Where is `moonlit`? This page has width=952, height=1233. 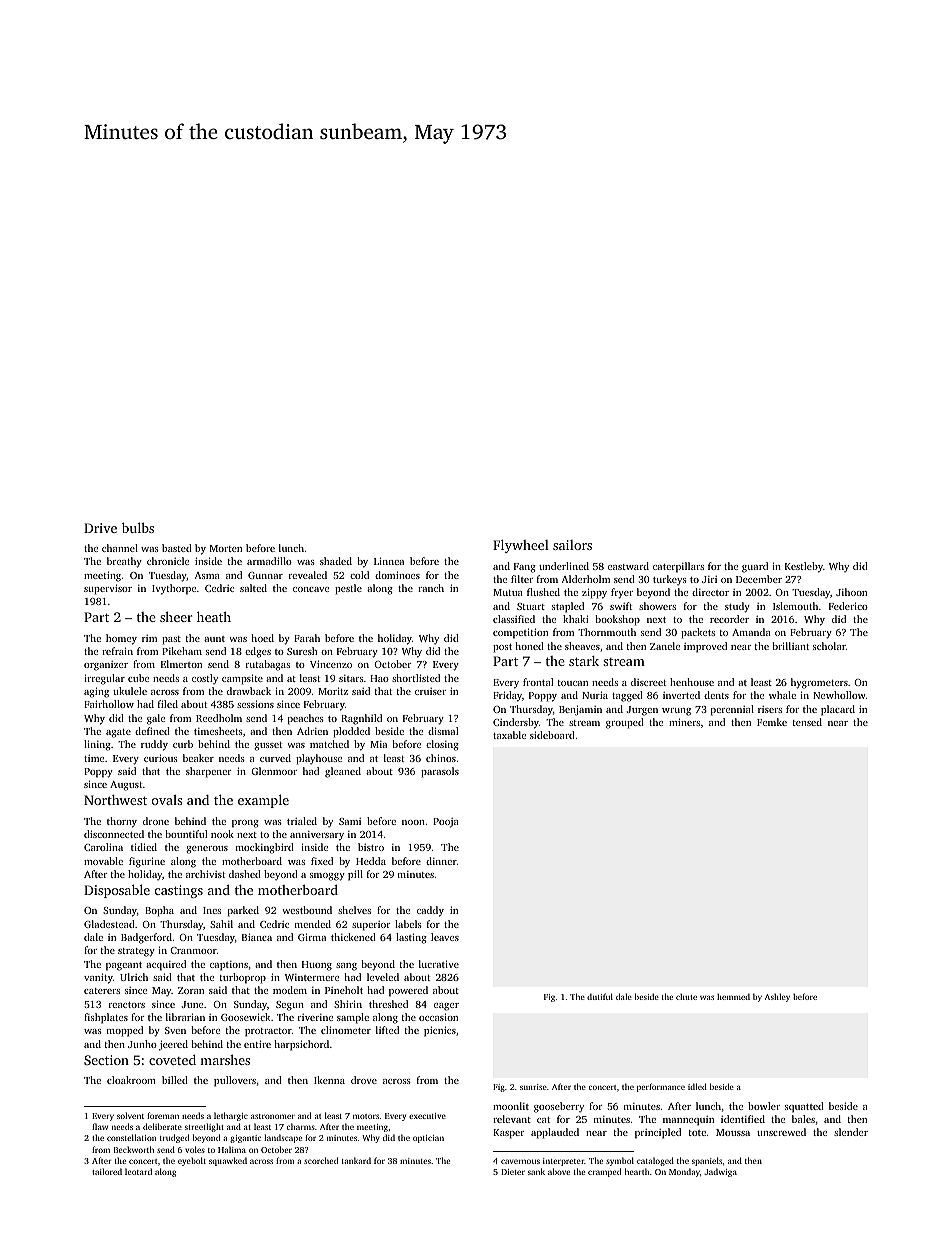 moonlit is located at coordinates (511, 1106).
